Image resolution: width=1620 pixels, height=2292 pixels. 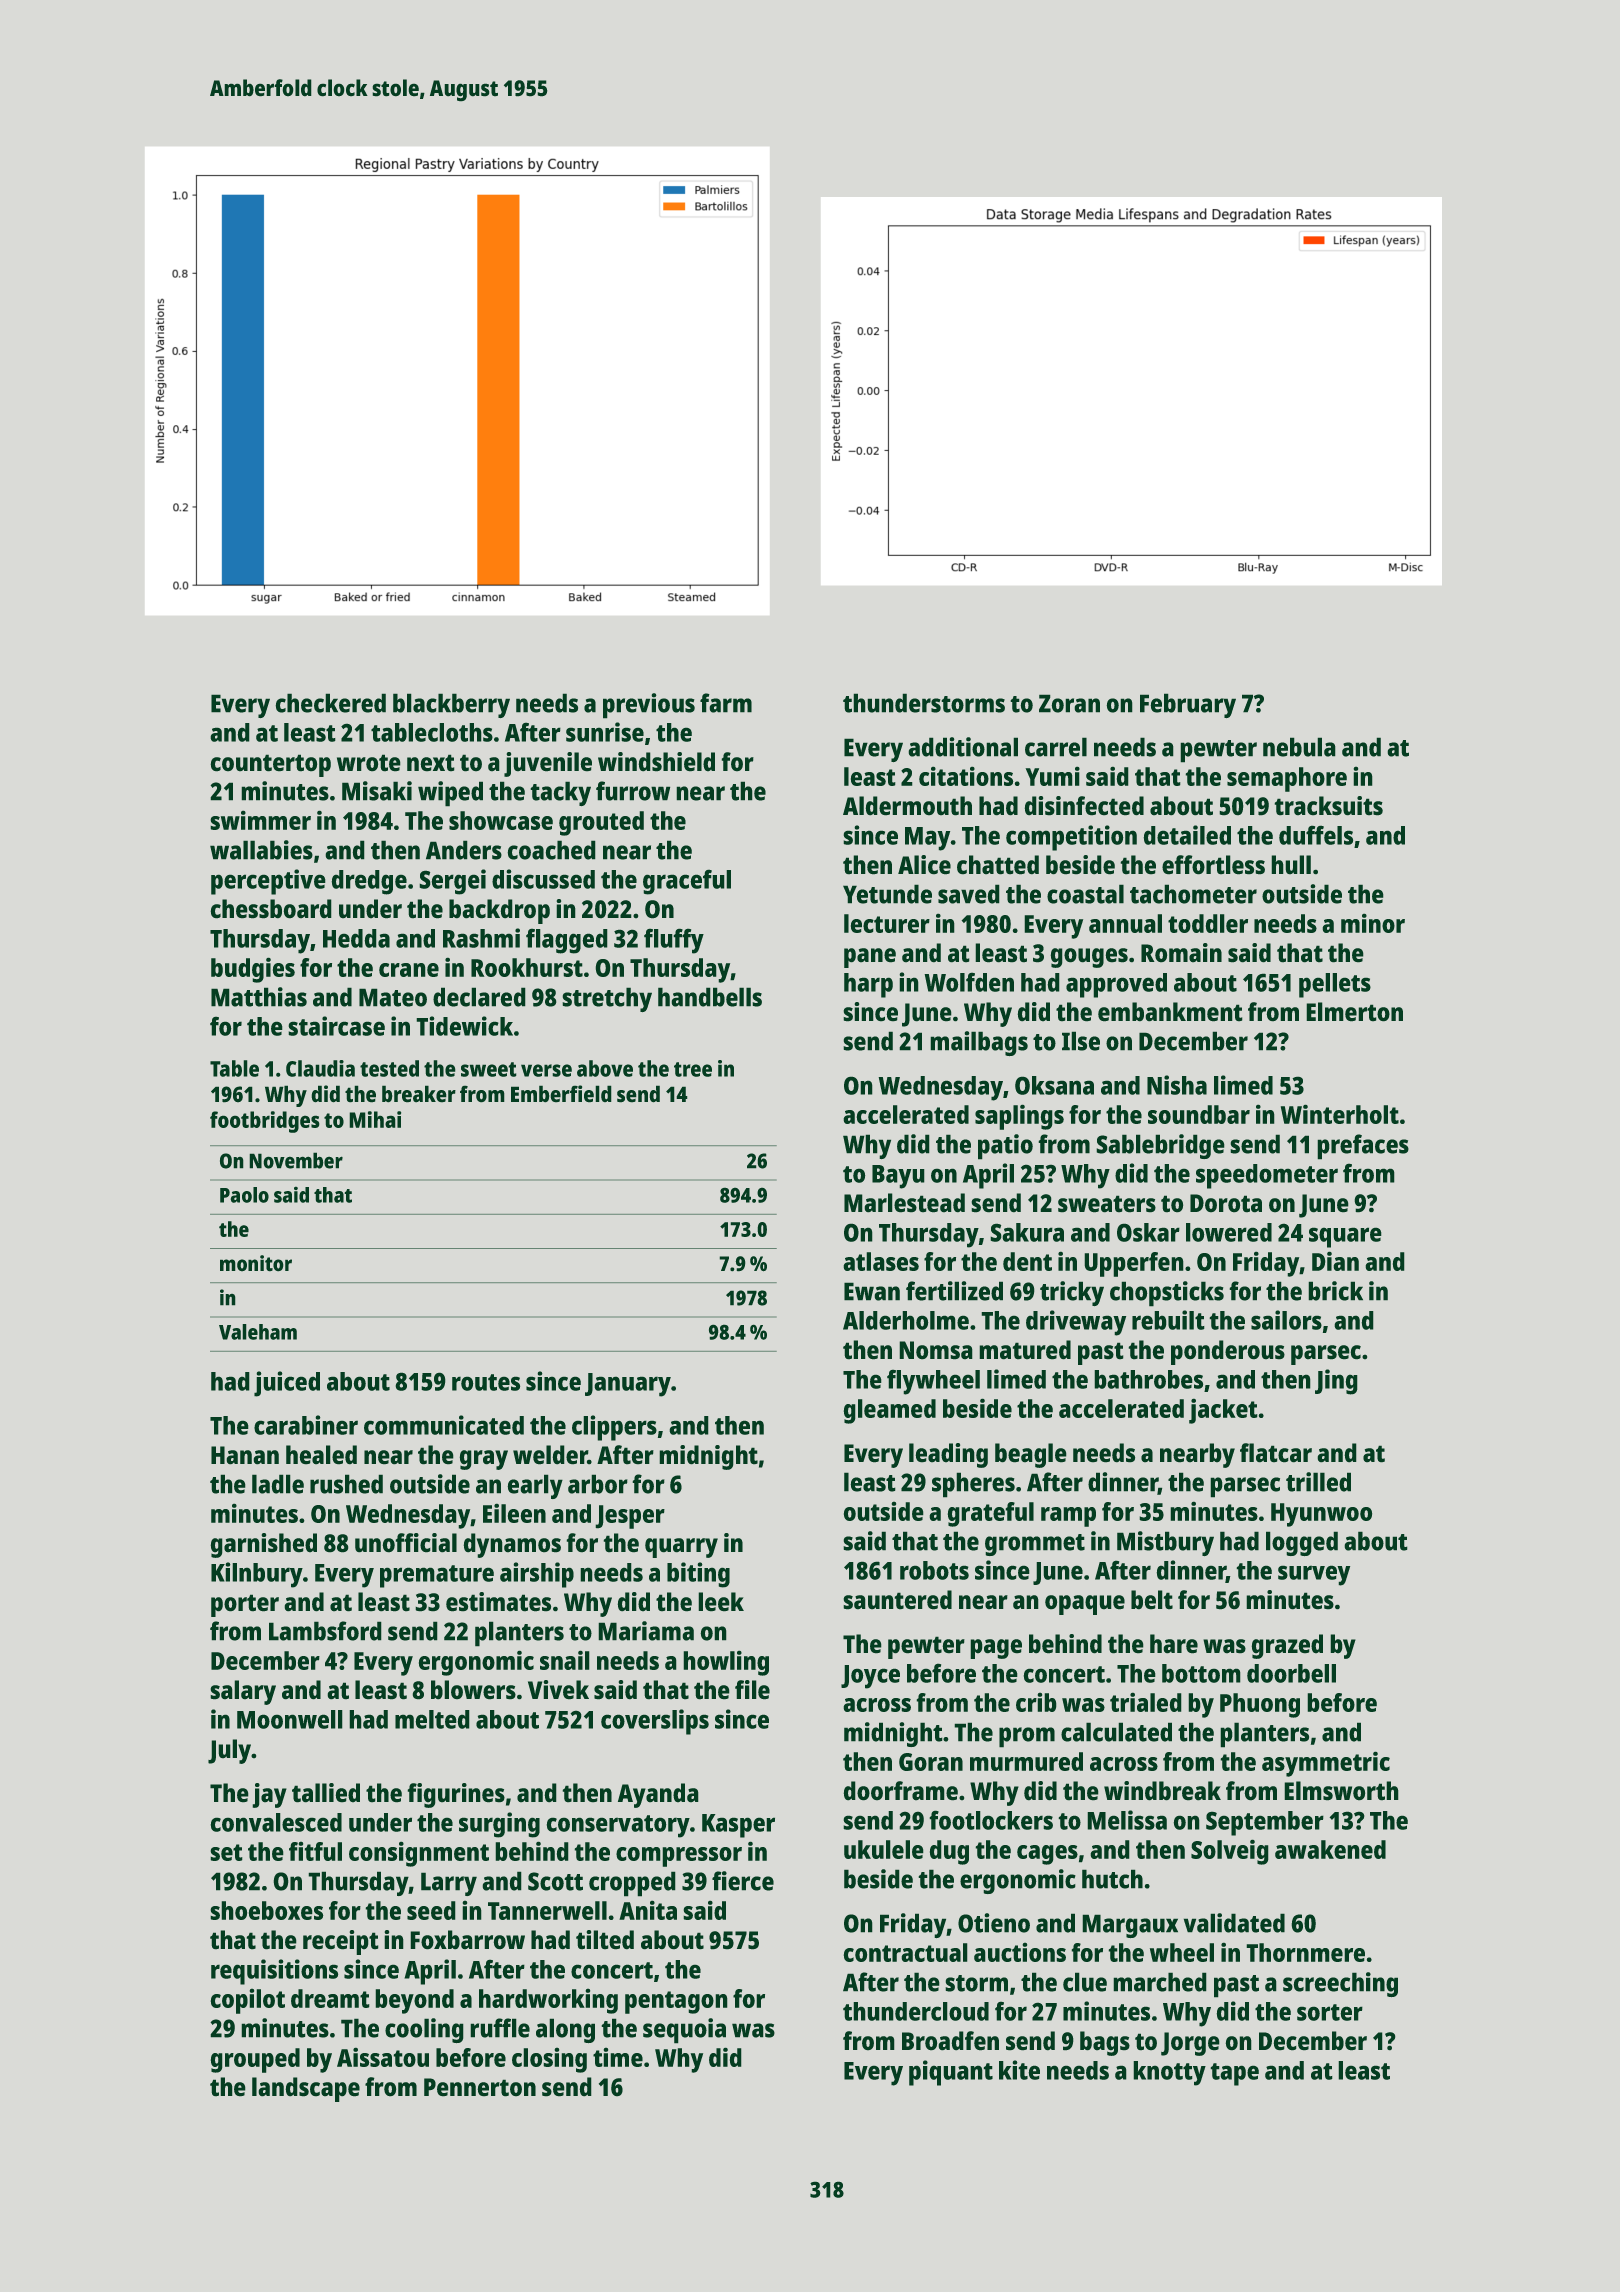 What do you see at coordinates (1228, 1352) in the screenshot?
I see `ponderous` at bounding box center [1228, 1352].
